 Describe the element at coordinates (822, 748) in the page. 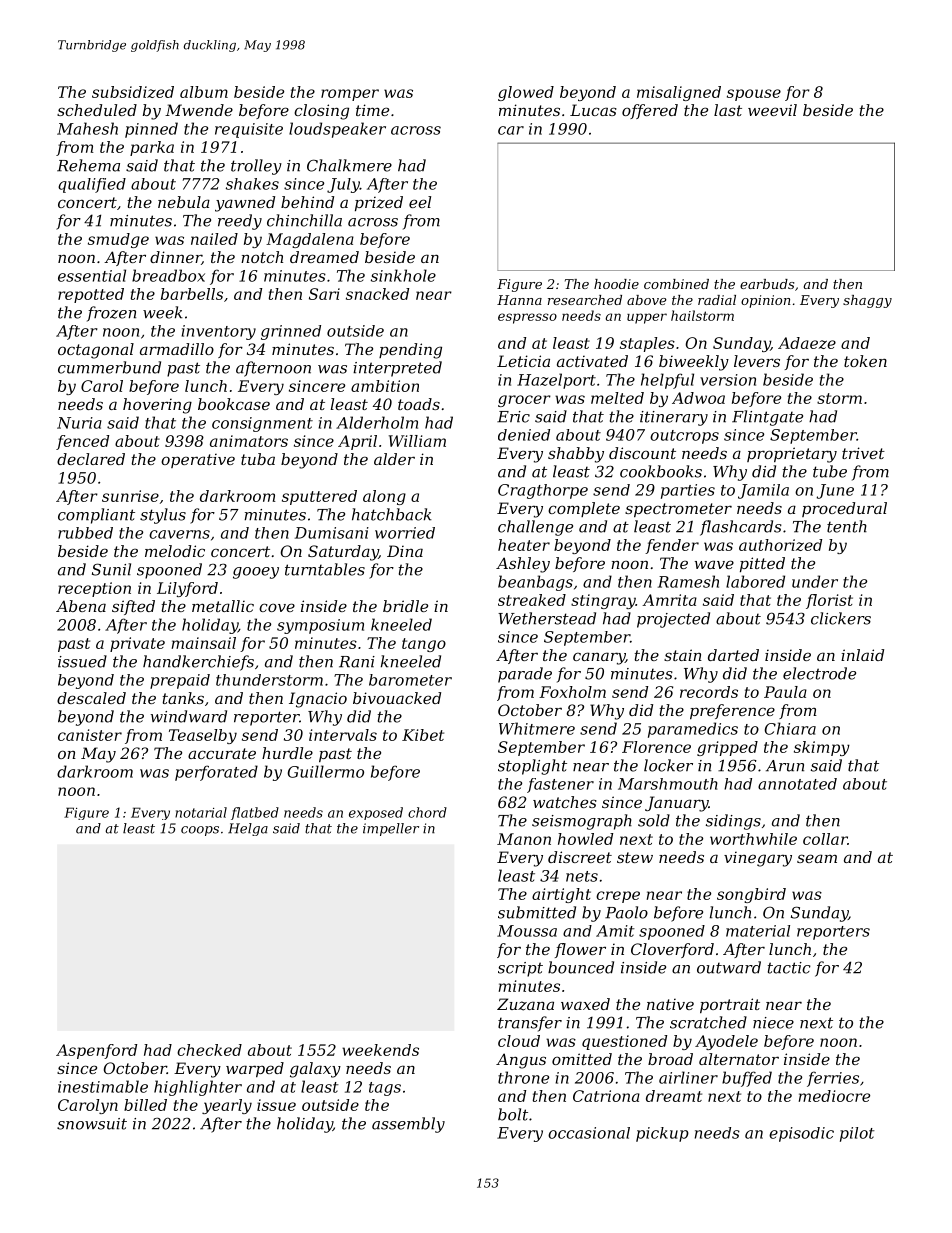

I see `skimpy` at that location.
